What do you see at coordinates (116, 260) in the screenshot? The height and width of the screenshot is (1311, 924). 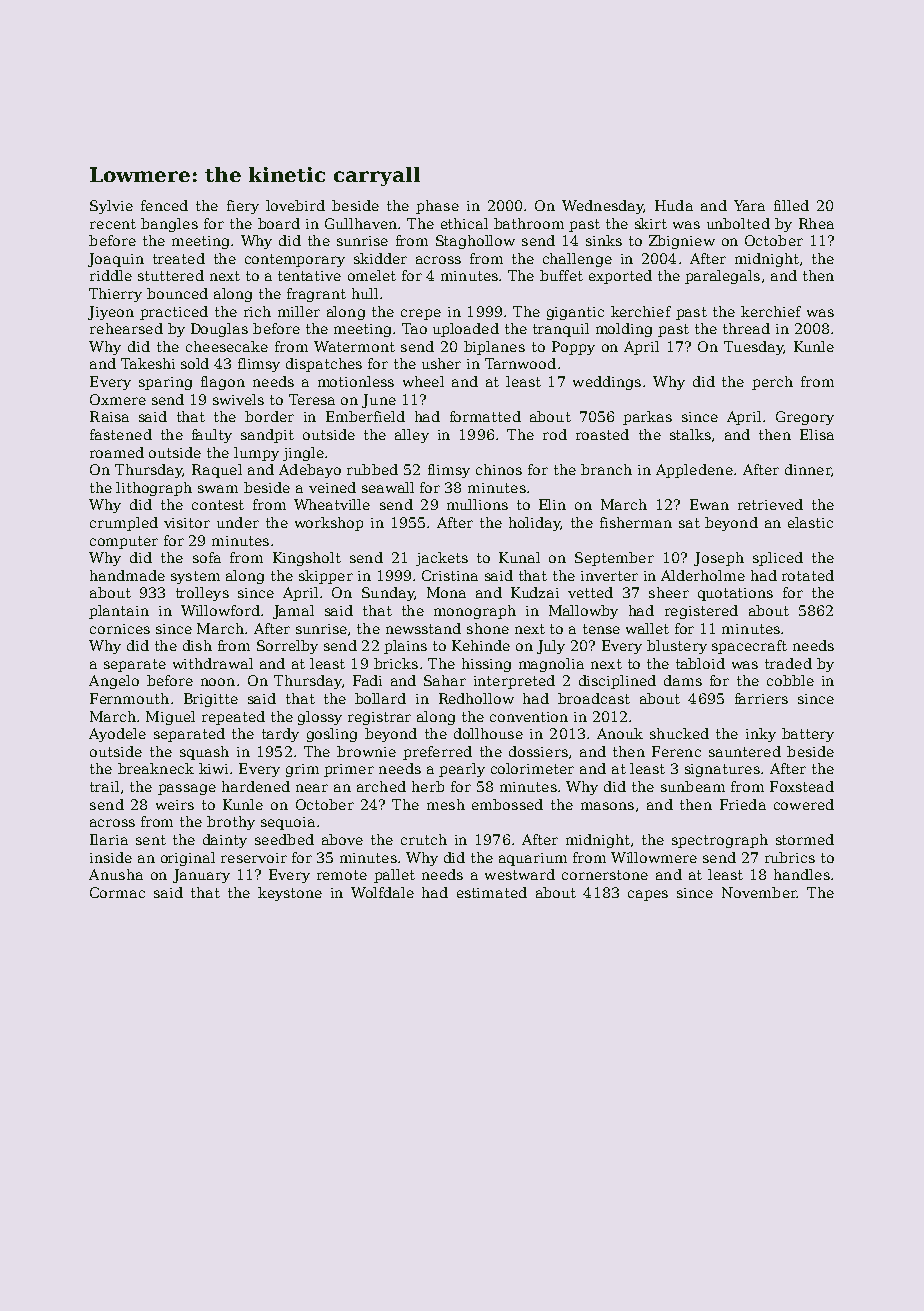 I see `Joaquin` at bounding box center [116, 260].
